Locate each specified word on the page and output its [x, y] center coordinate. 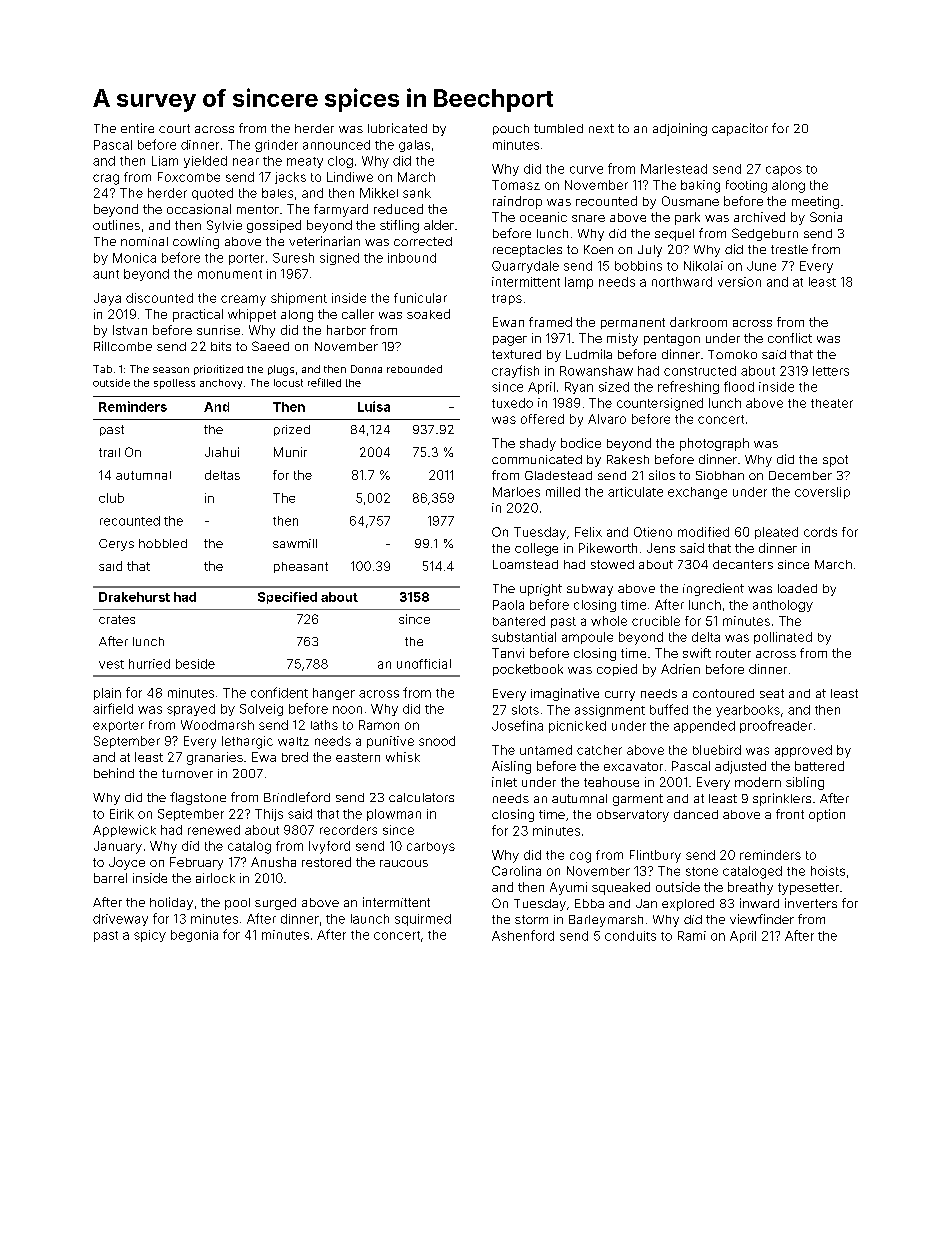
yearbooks [748, 711]
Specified [287, 598]
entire [137, 128]
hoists [828, 871]
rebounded [414, 369]
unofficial [424, 664]
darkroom [698, 322]
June [761, 266]
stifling [399, 226]
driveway [120, 920]
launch [370, 919]
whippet [252, 315]
